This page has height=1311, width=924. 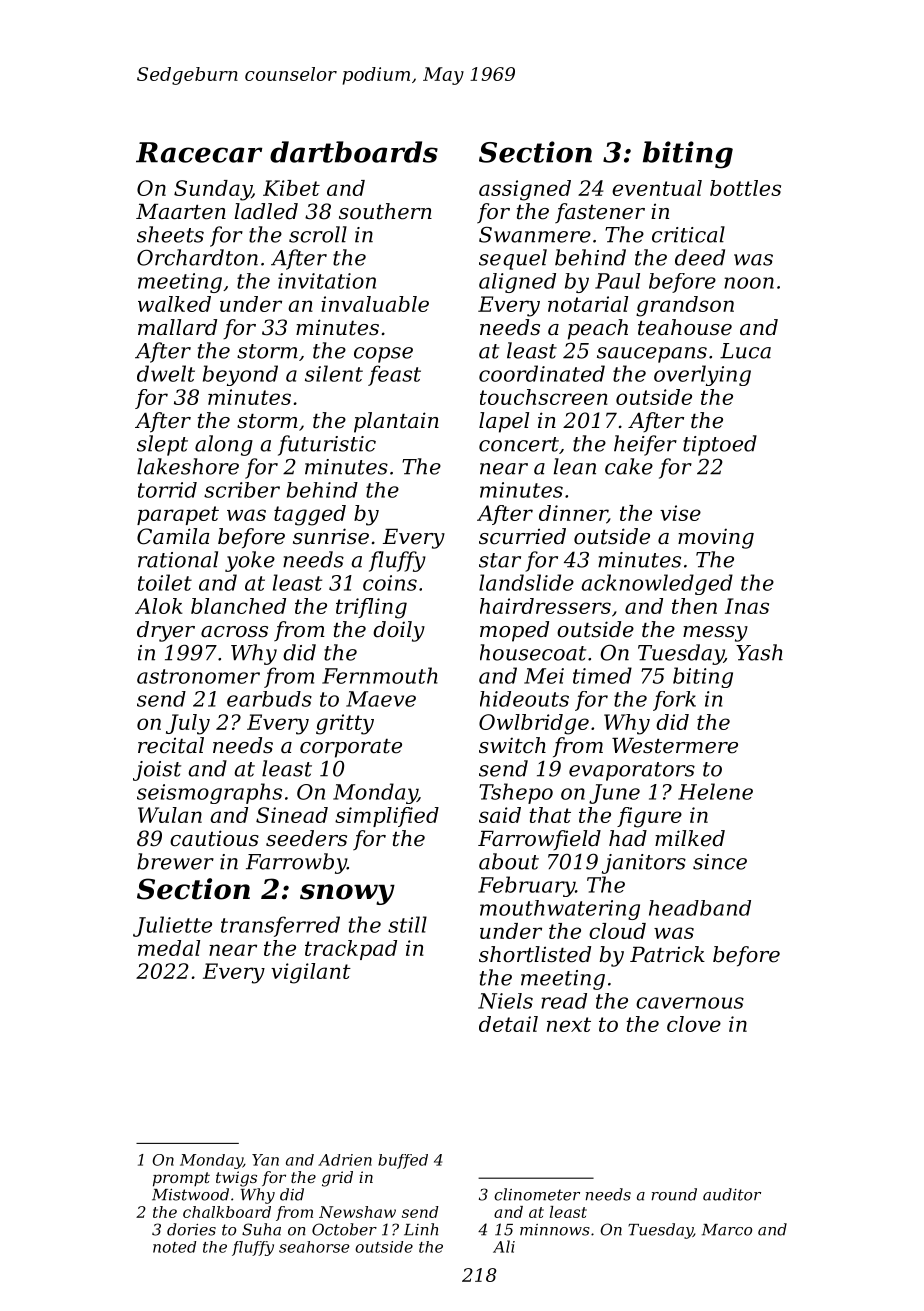 What do you see at coordinates (745, 188) in the page?
I see `bottles` at bounding box center [745, 188].
